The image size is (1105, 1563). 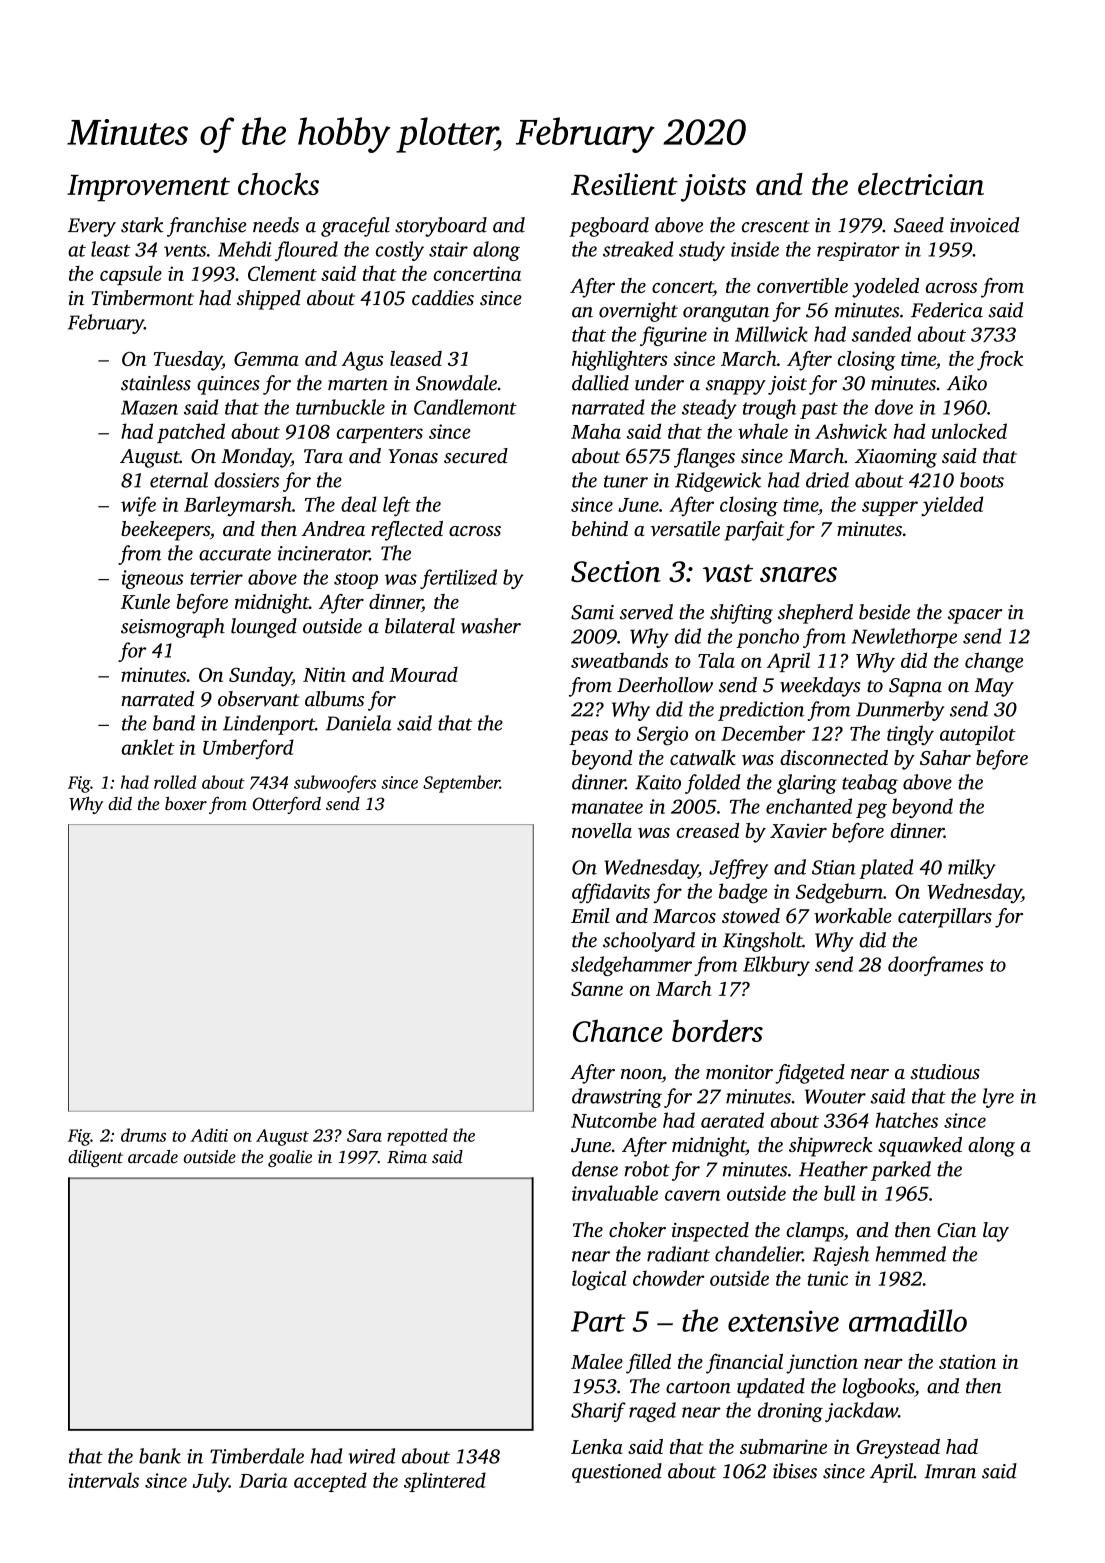 I want to click on highlighters, so click(x=620, y=361).
